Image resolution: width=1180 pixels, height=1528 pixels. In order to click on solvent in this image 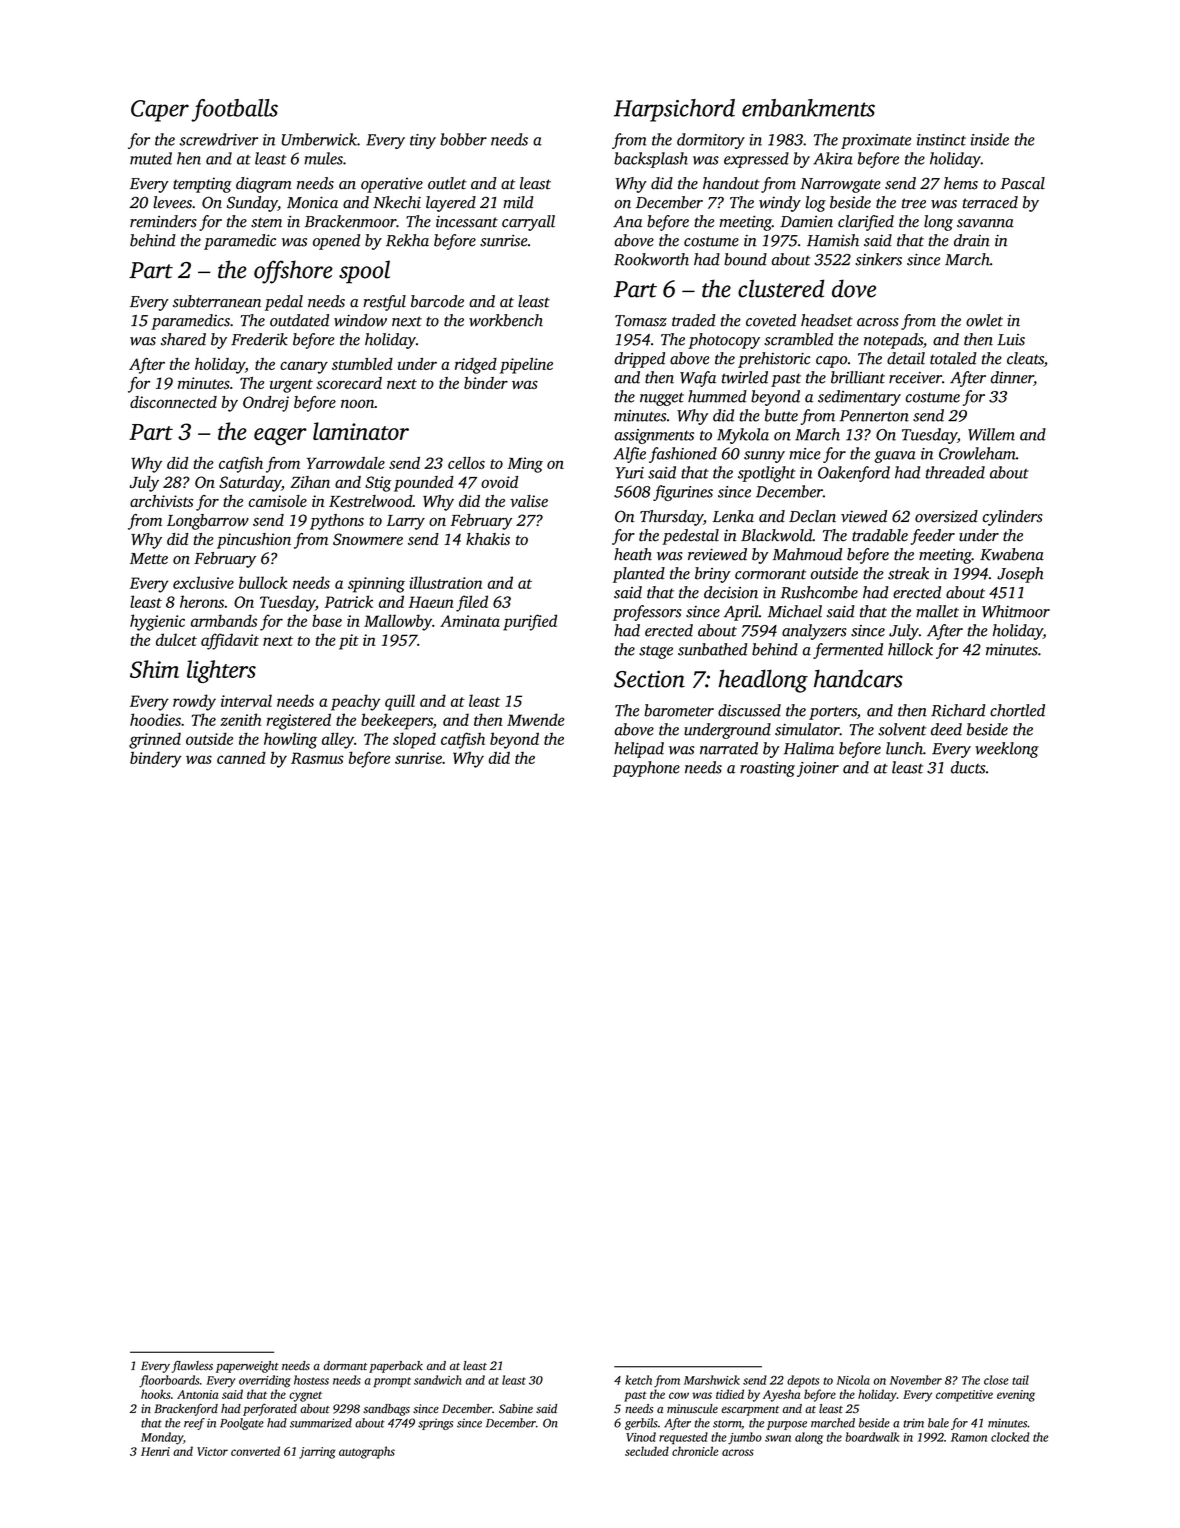, I will do `click(902, 729)`.
